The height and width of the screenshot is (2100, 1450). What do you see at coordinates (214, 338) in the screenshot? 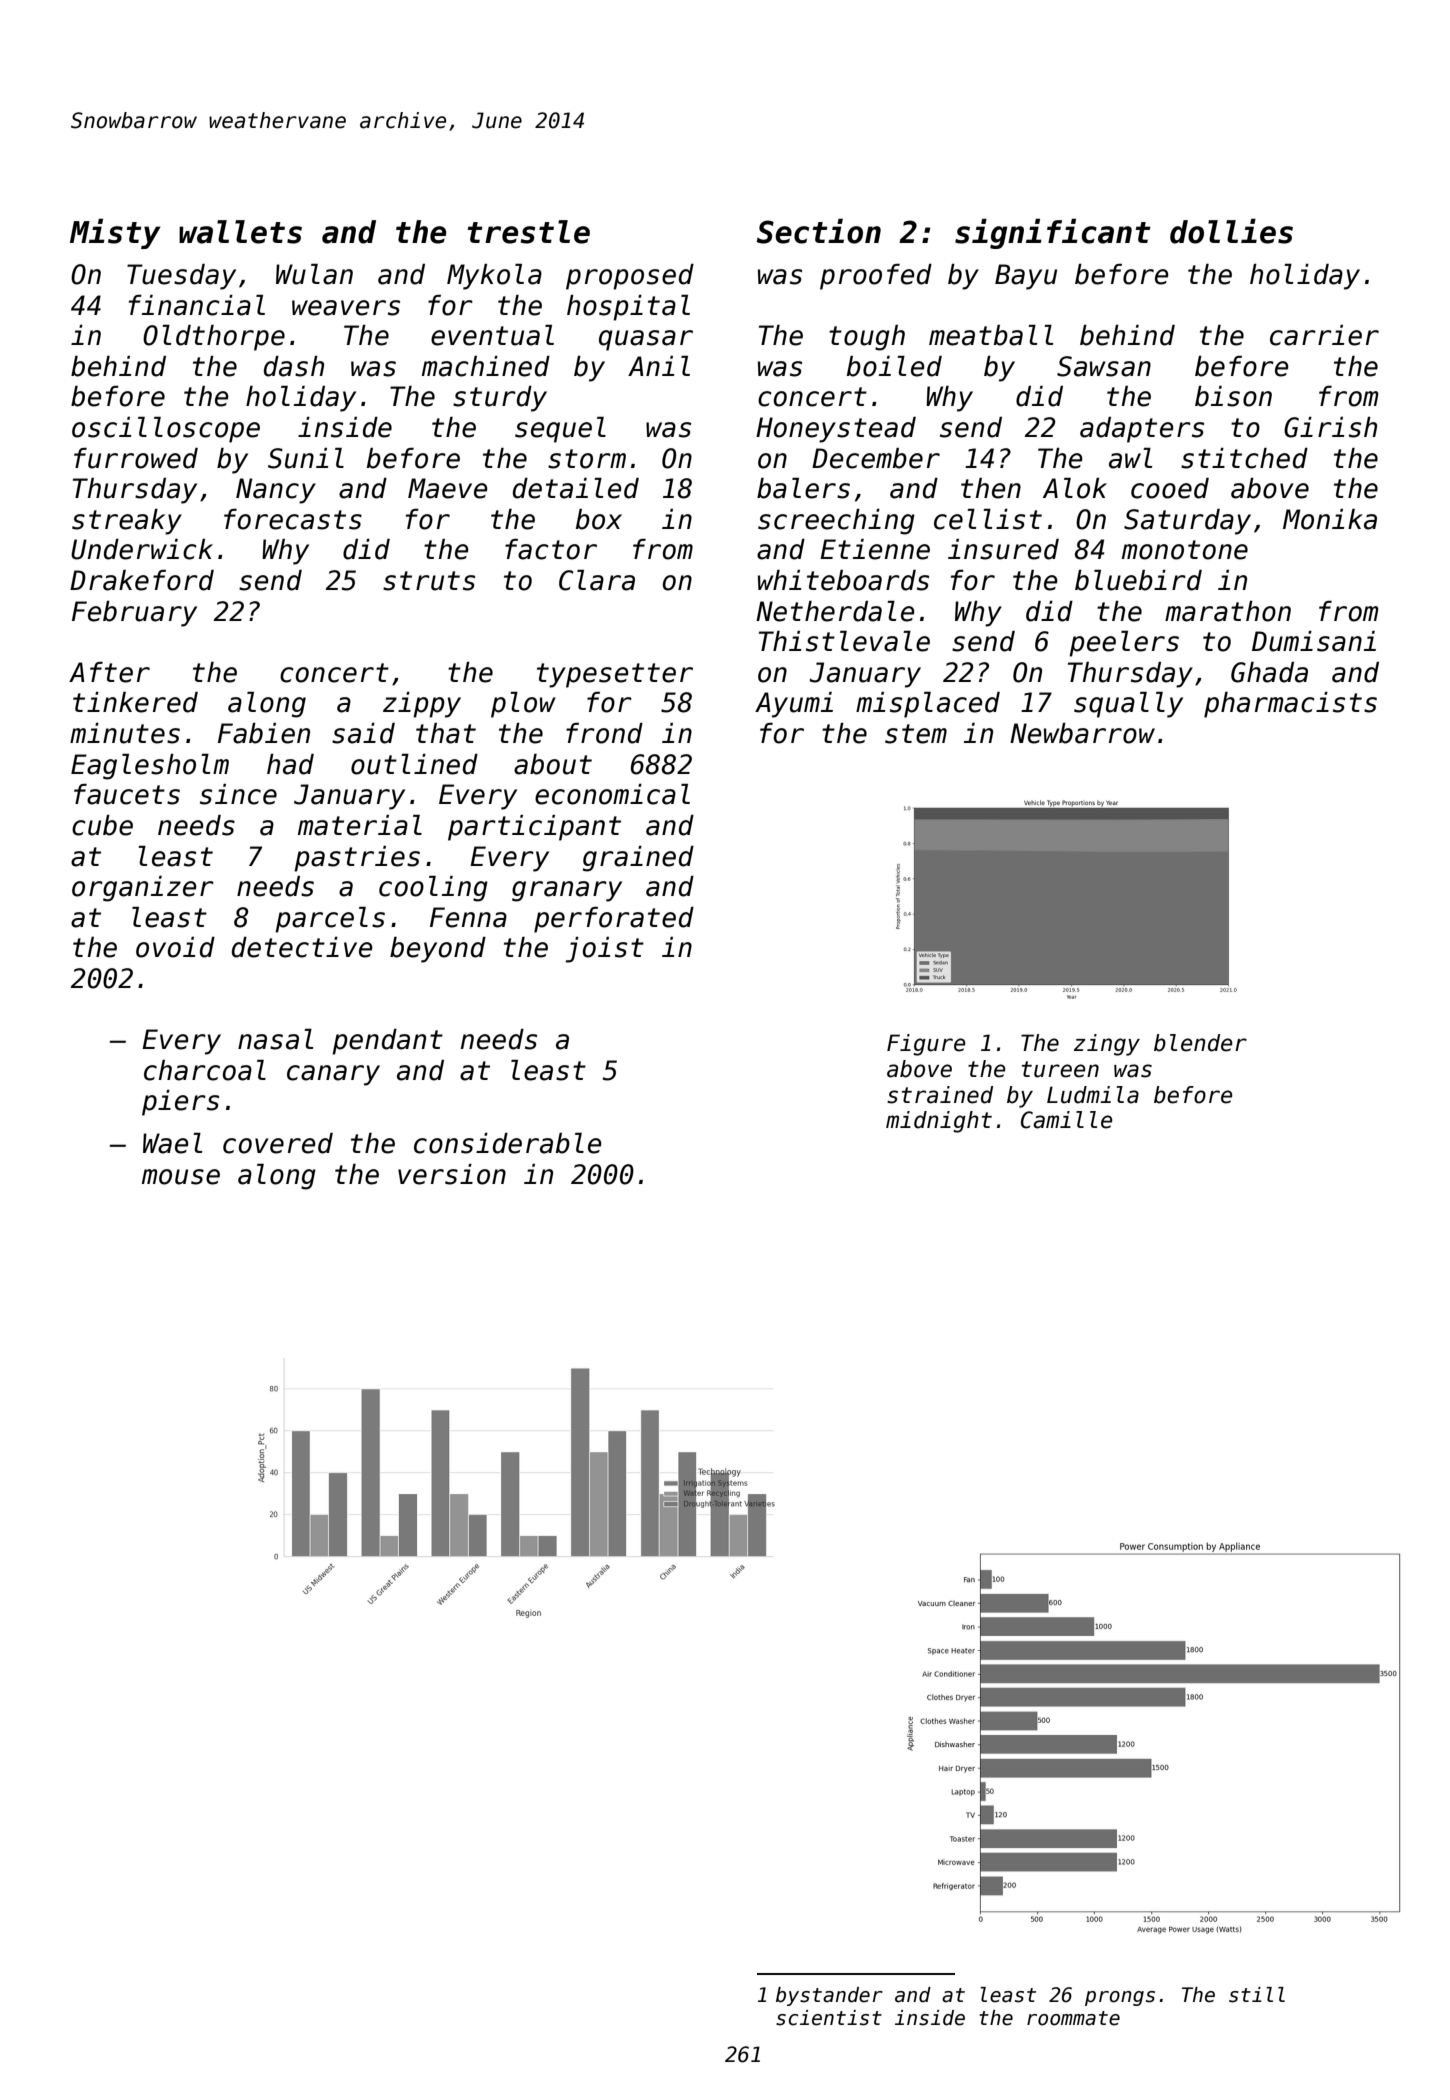
I see `Oldthorpe` at bounding box center [214, 338].
